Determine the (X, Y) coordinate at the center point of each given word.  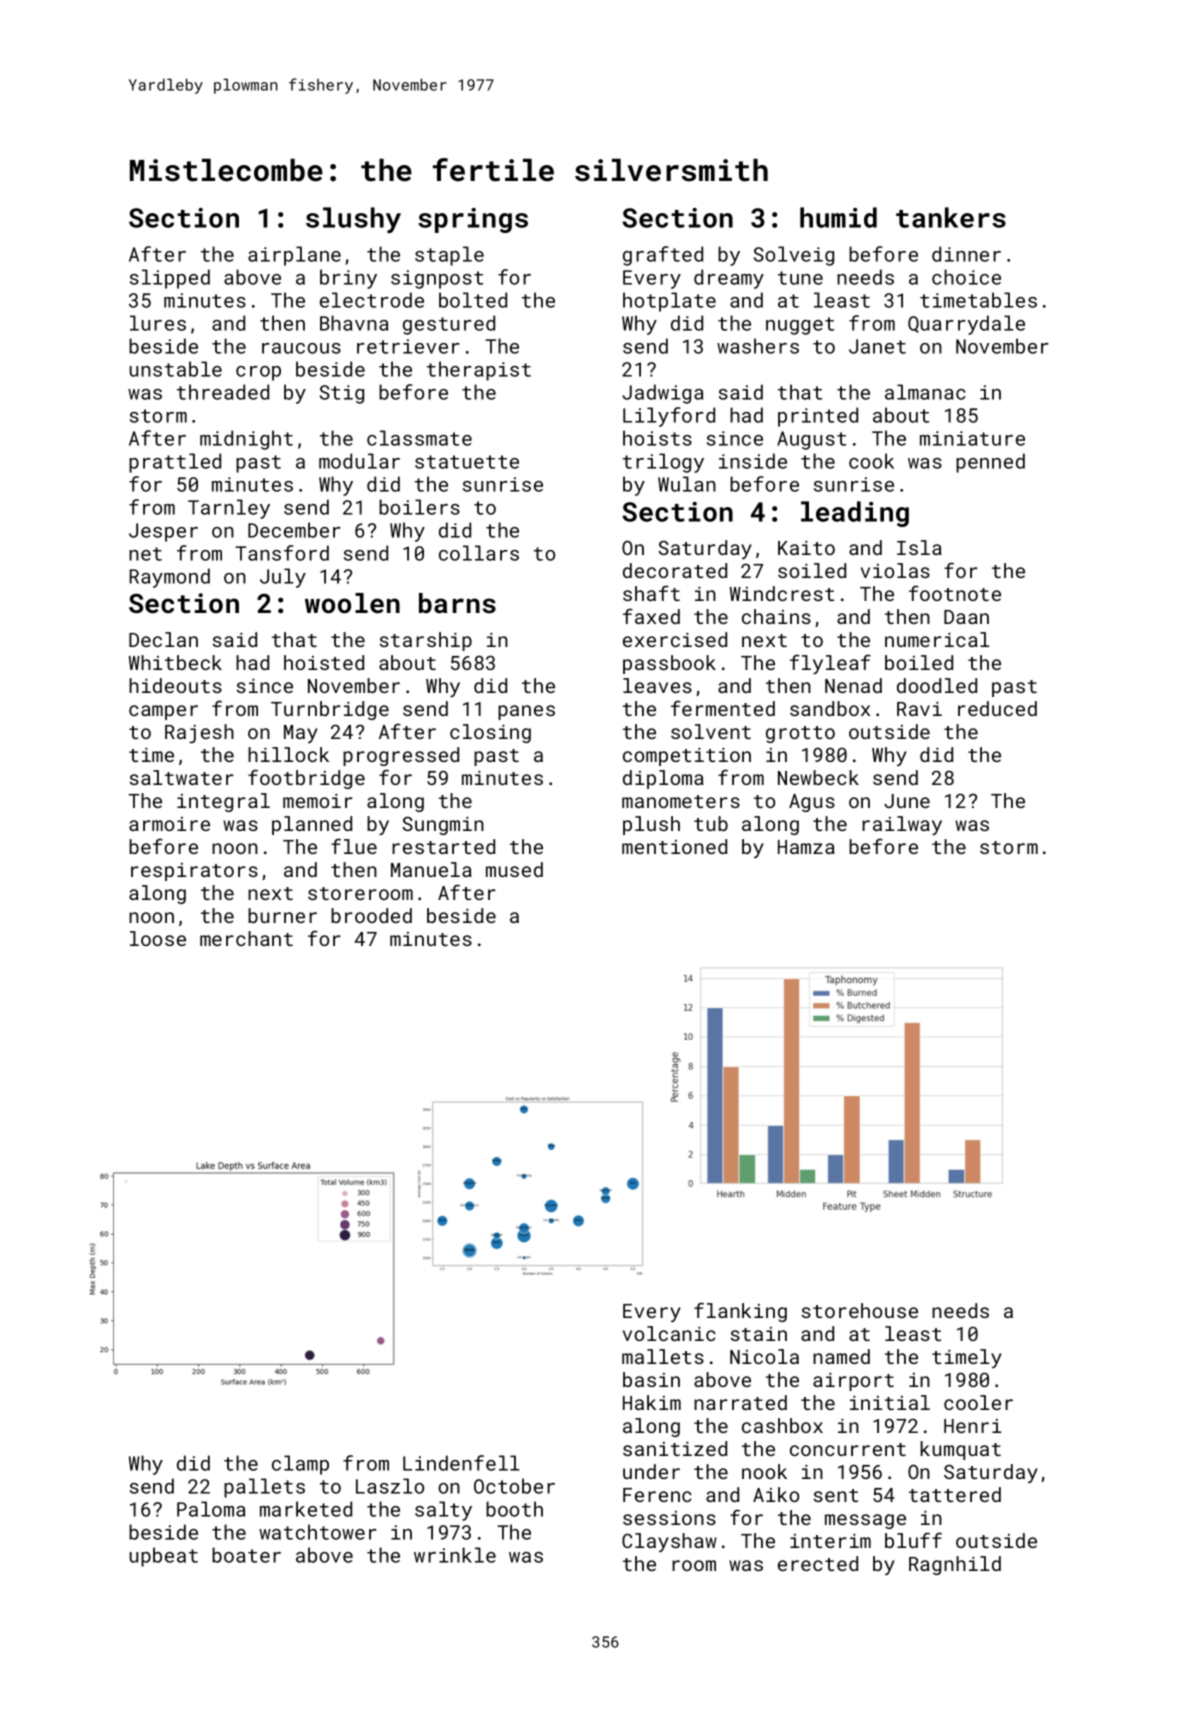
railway (902, 825)
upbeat (163, 1557)
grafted (663, 256)
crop (258, 373)
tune (800, 278)
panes (526, 712)
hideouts (175, 685)
